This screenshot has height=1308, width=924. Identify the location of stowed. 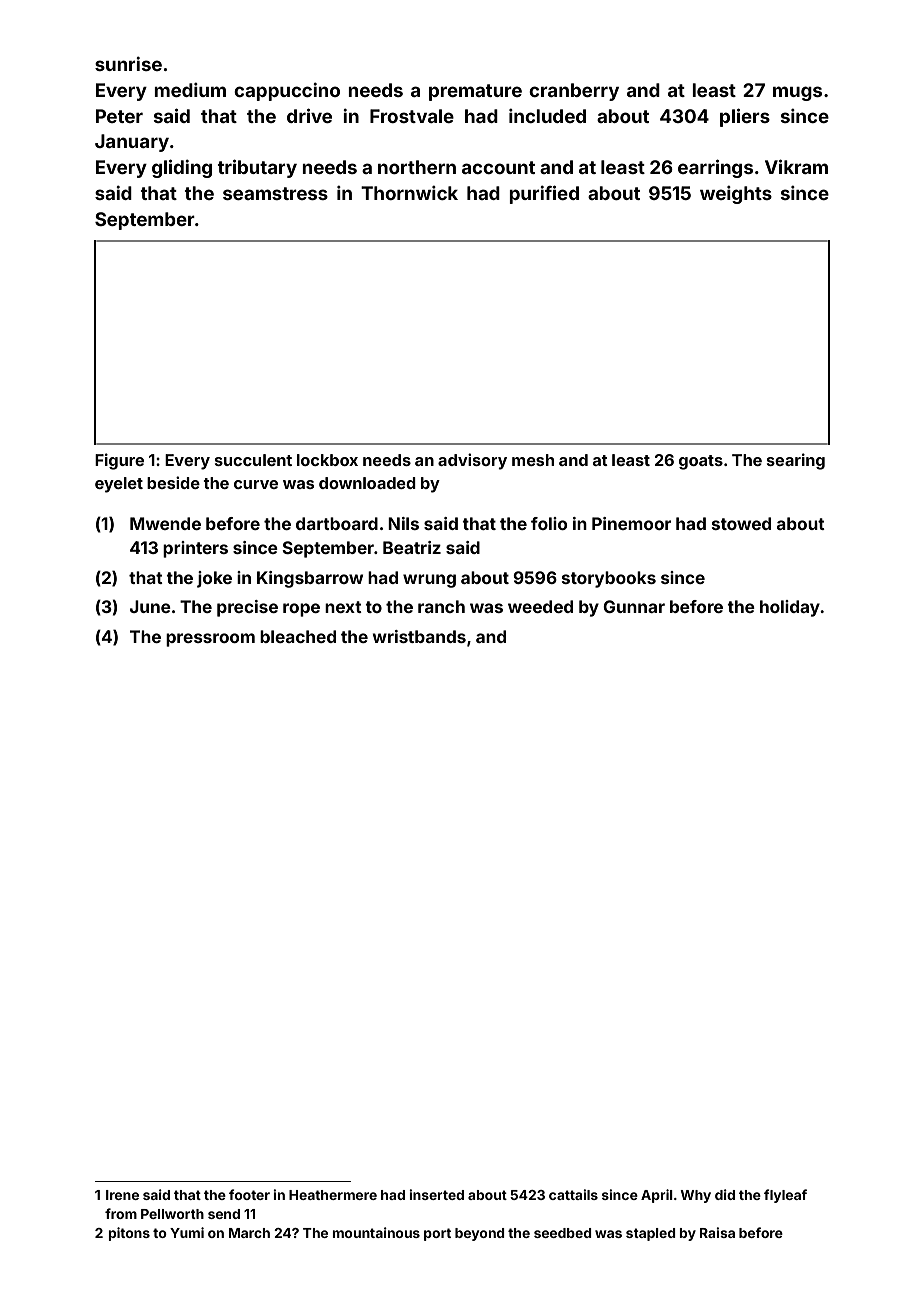
(741, 523).
